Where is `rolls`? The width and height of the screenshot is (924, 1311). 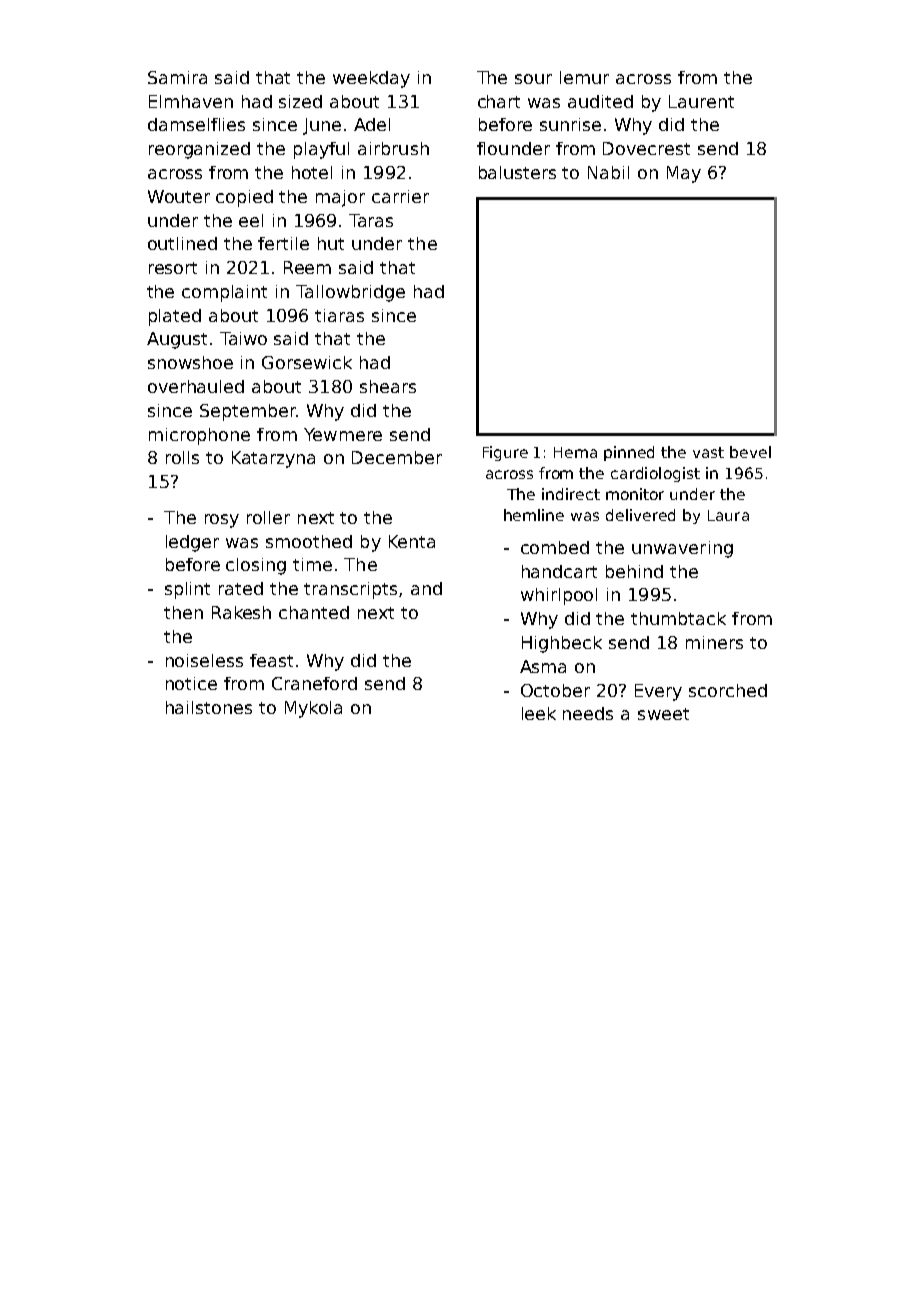
rolls is located at coordinates (182, 457).
